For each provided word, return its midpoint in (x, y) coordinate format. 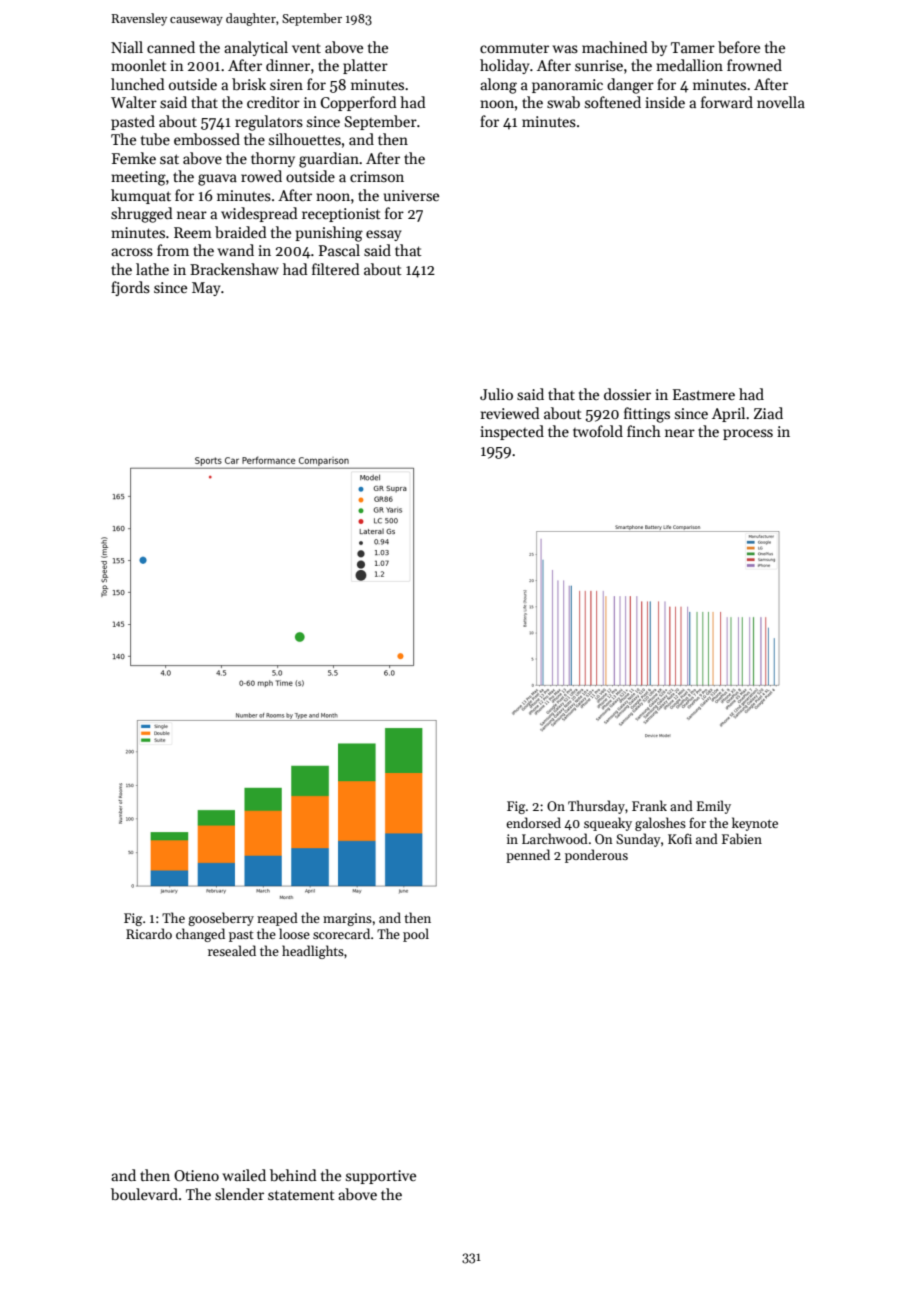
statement (301, 1195)
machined (615, 47)
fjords (130, 288)
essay (383, 235)
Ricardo (149, 933)
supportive (381, 1177)
